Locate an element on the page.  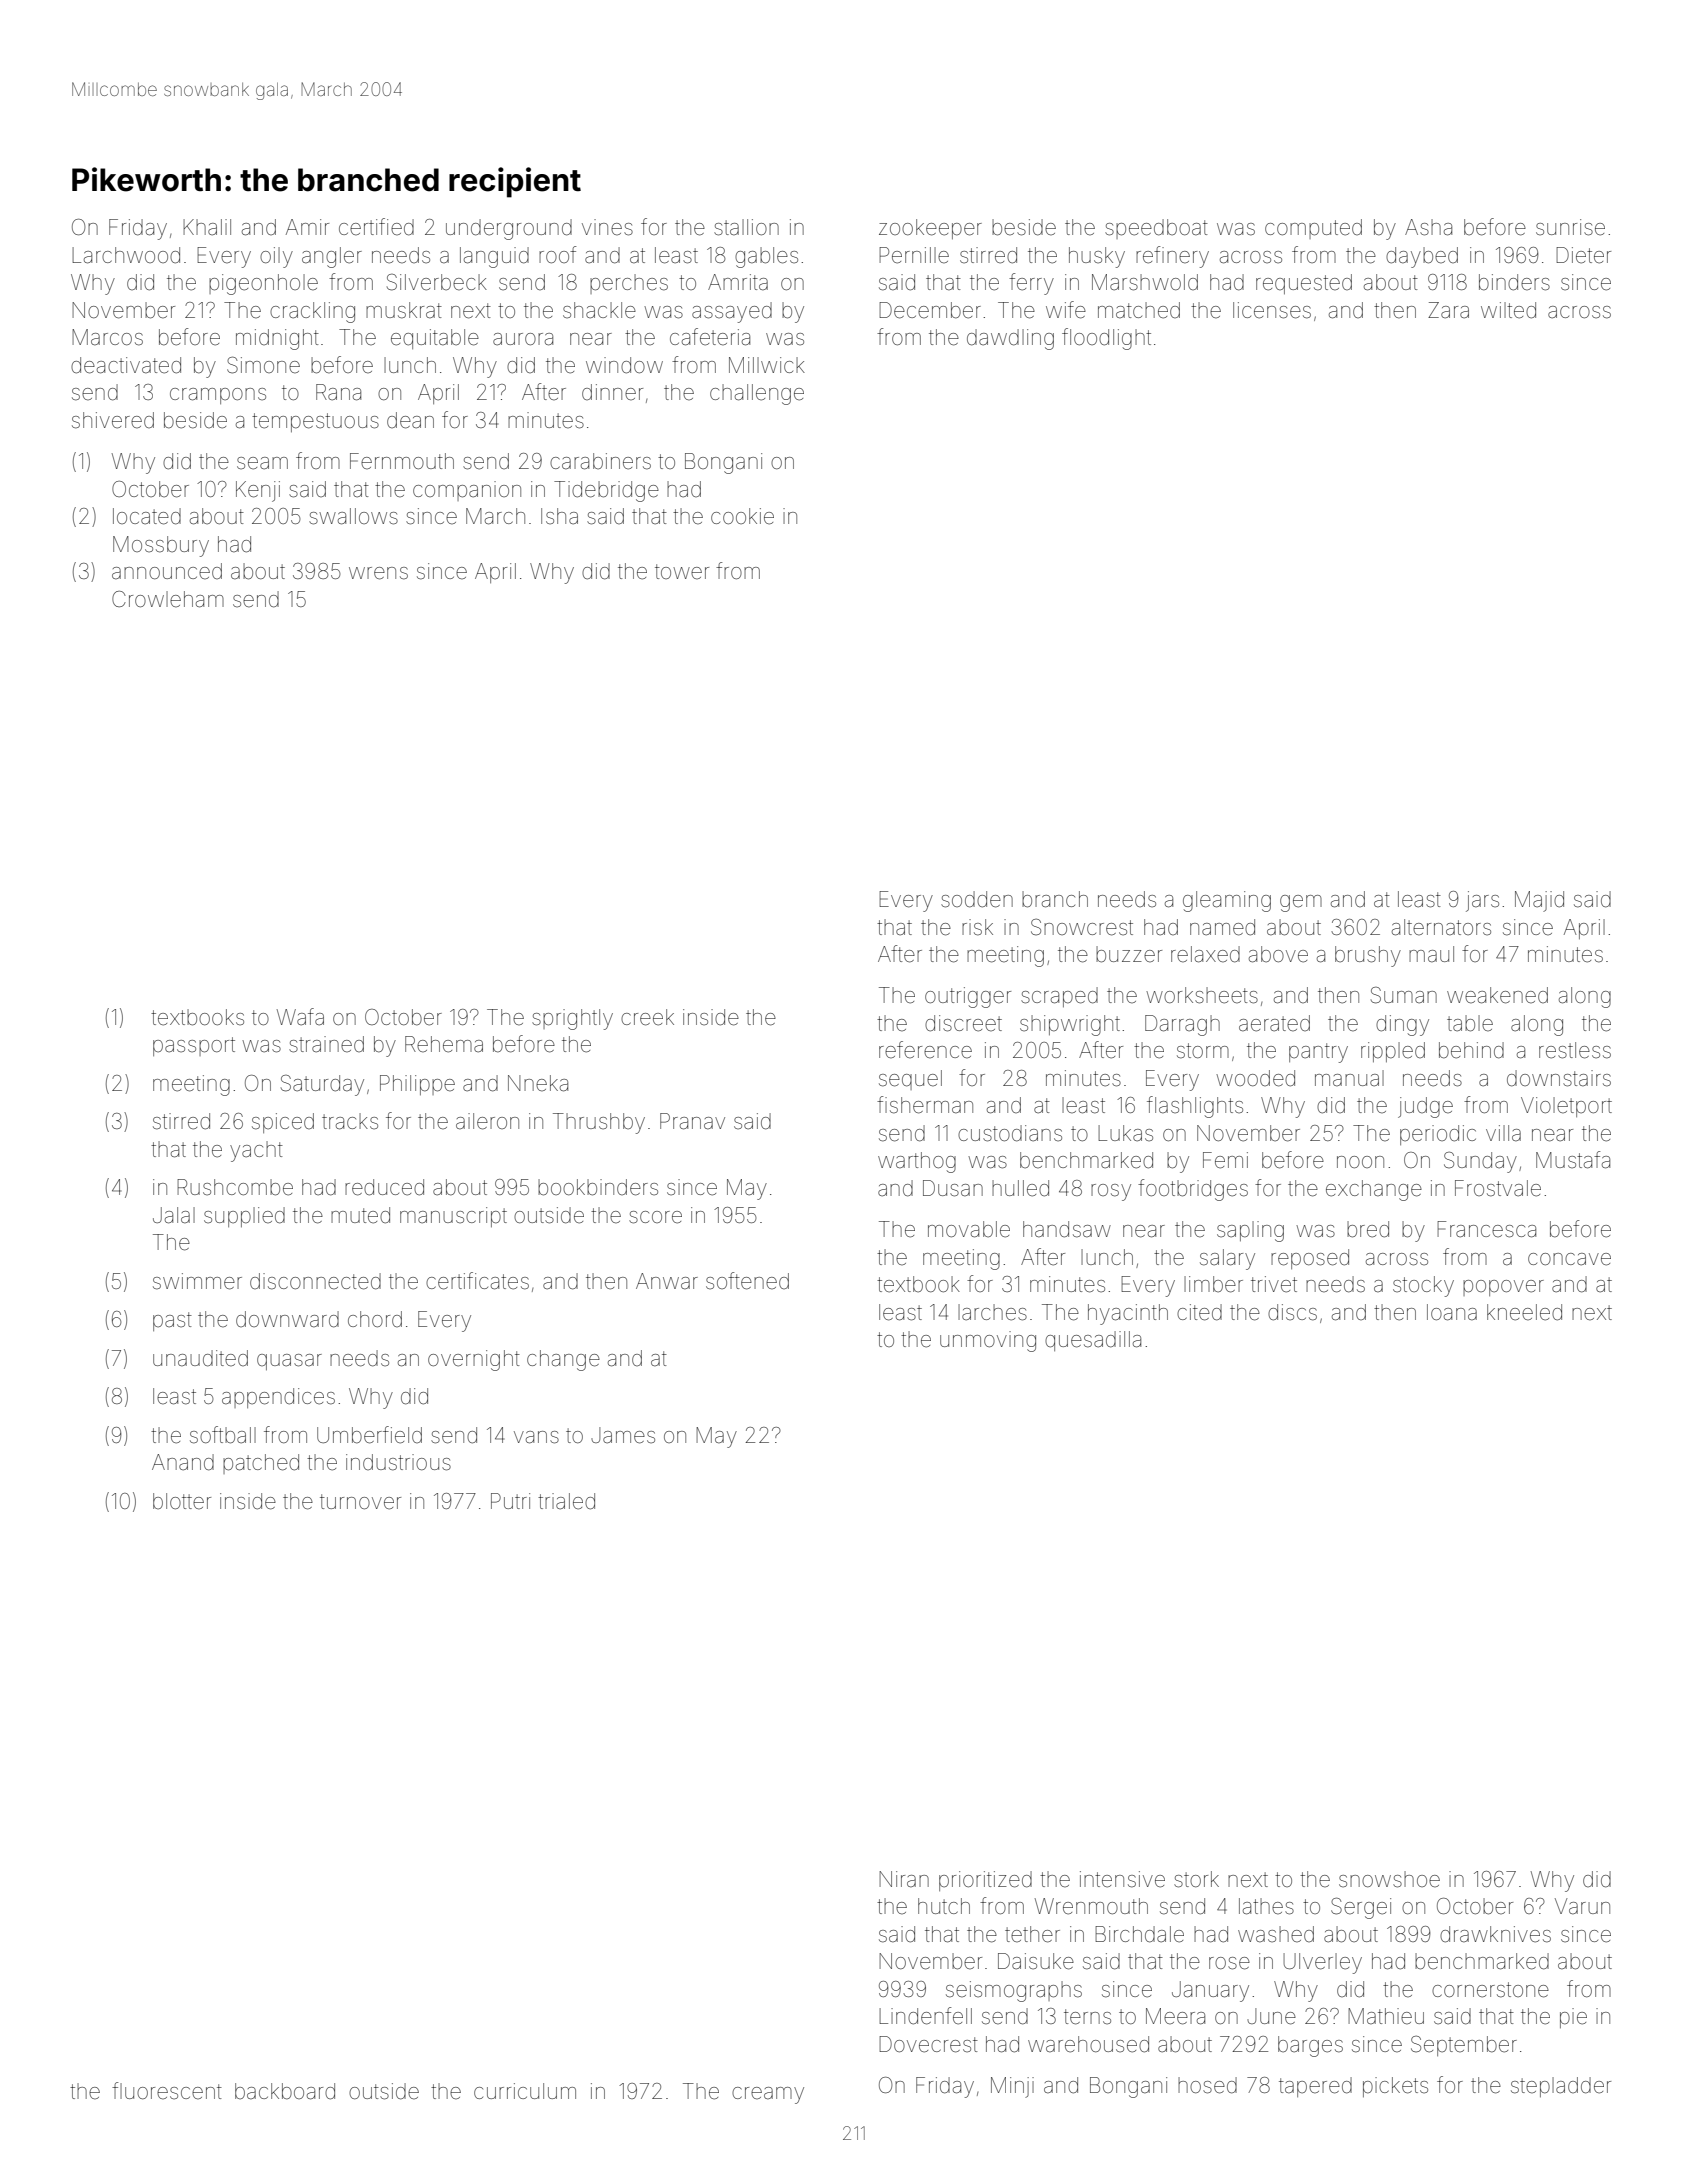
Niran is located at coordinates (904, 1879).
